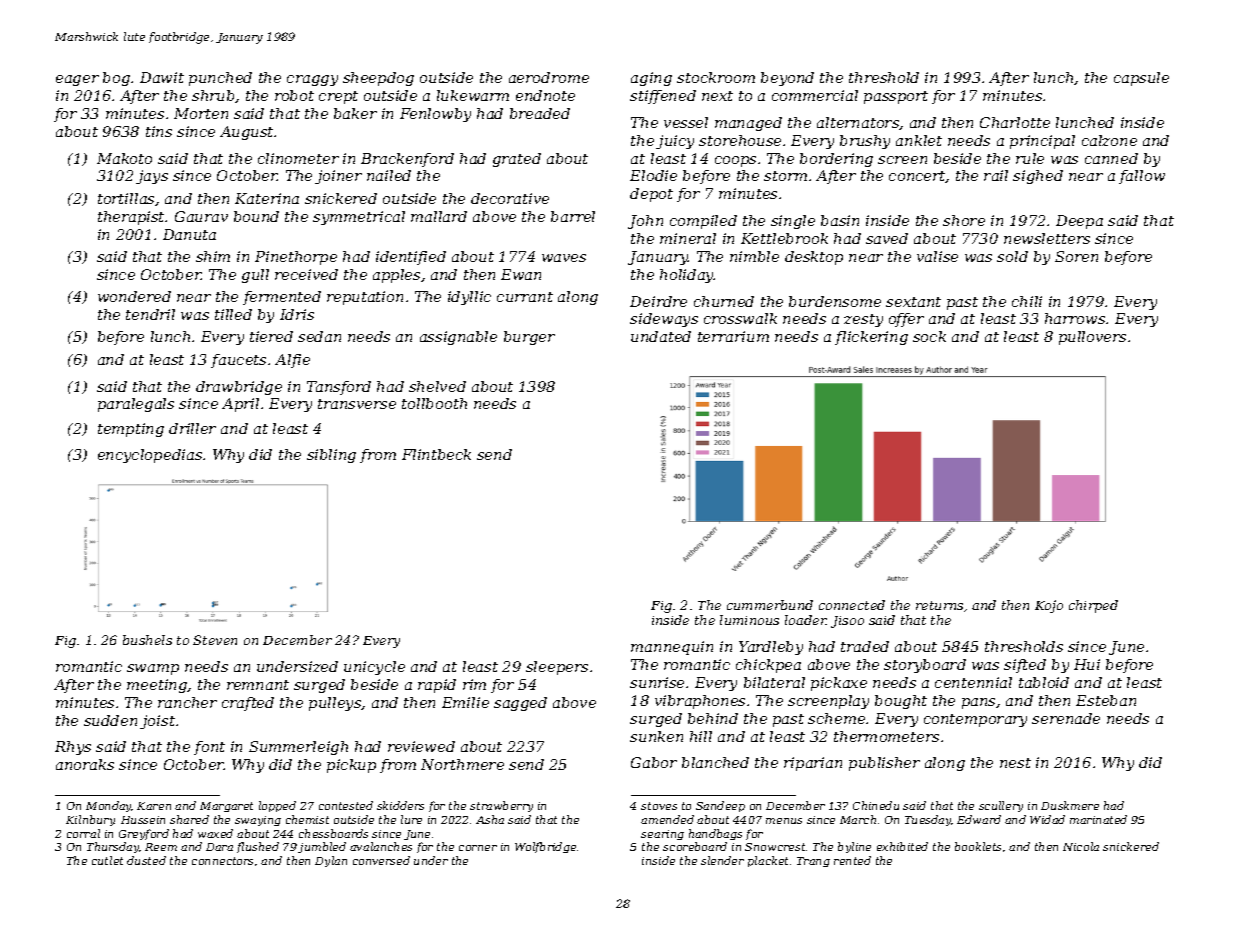 The image size is (1233, 952). Describe the element at coordinates (733, 336) in the screenshot. I see `terrarium` at that location.
